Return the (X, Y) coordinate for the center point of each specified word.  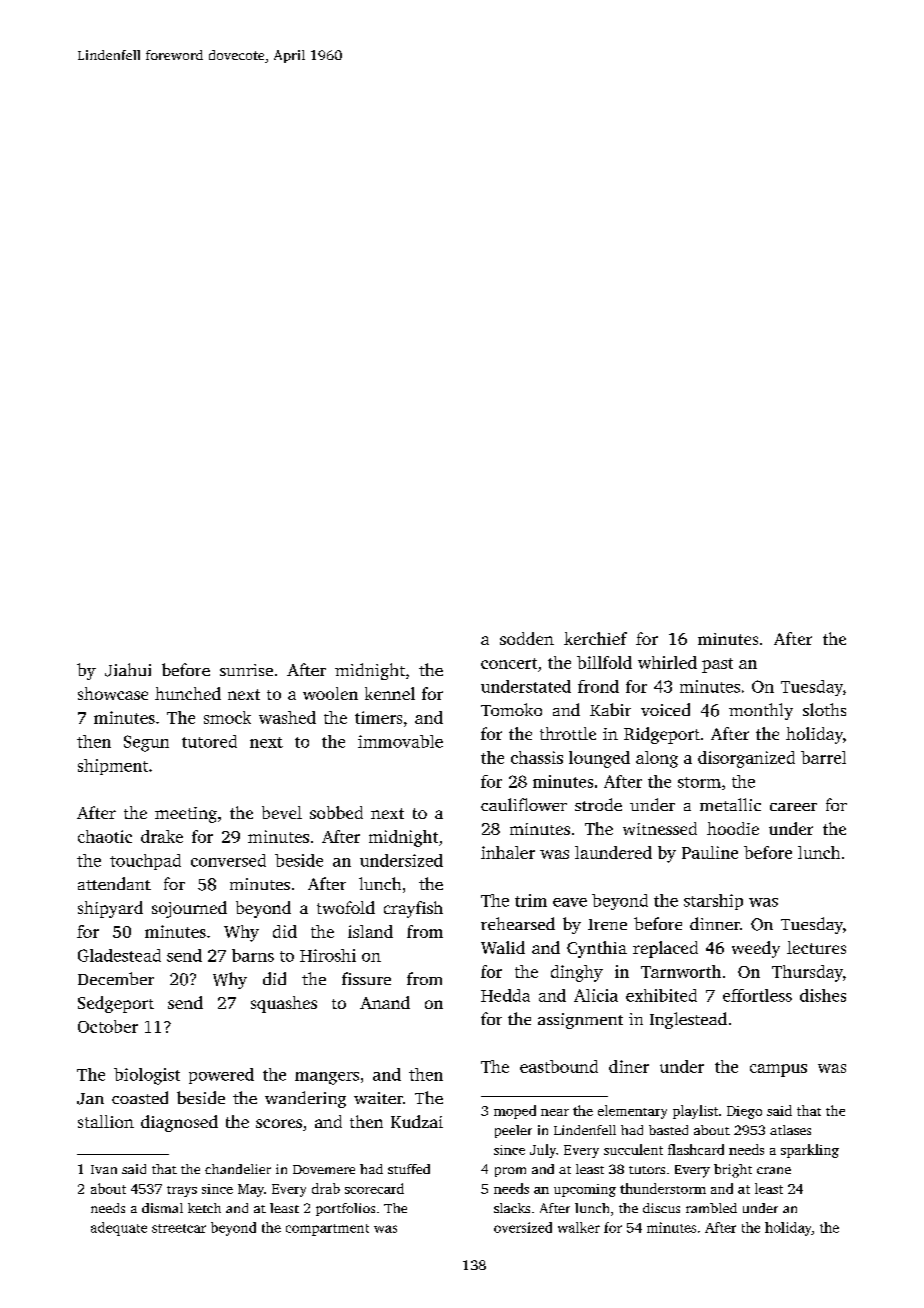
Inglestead (688, 1020)
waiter (378, 1098)
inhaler (508, 852)
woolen (330, 693)
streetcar (179, 1228)
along (657, 759)
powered (221, 1076)
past (717, 665)
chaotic (105, 836)
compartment (327, 1230)
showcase (113, 693)
